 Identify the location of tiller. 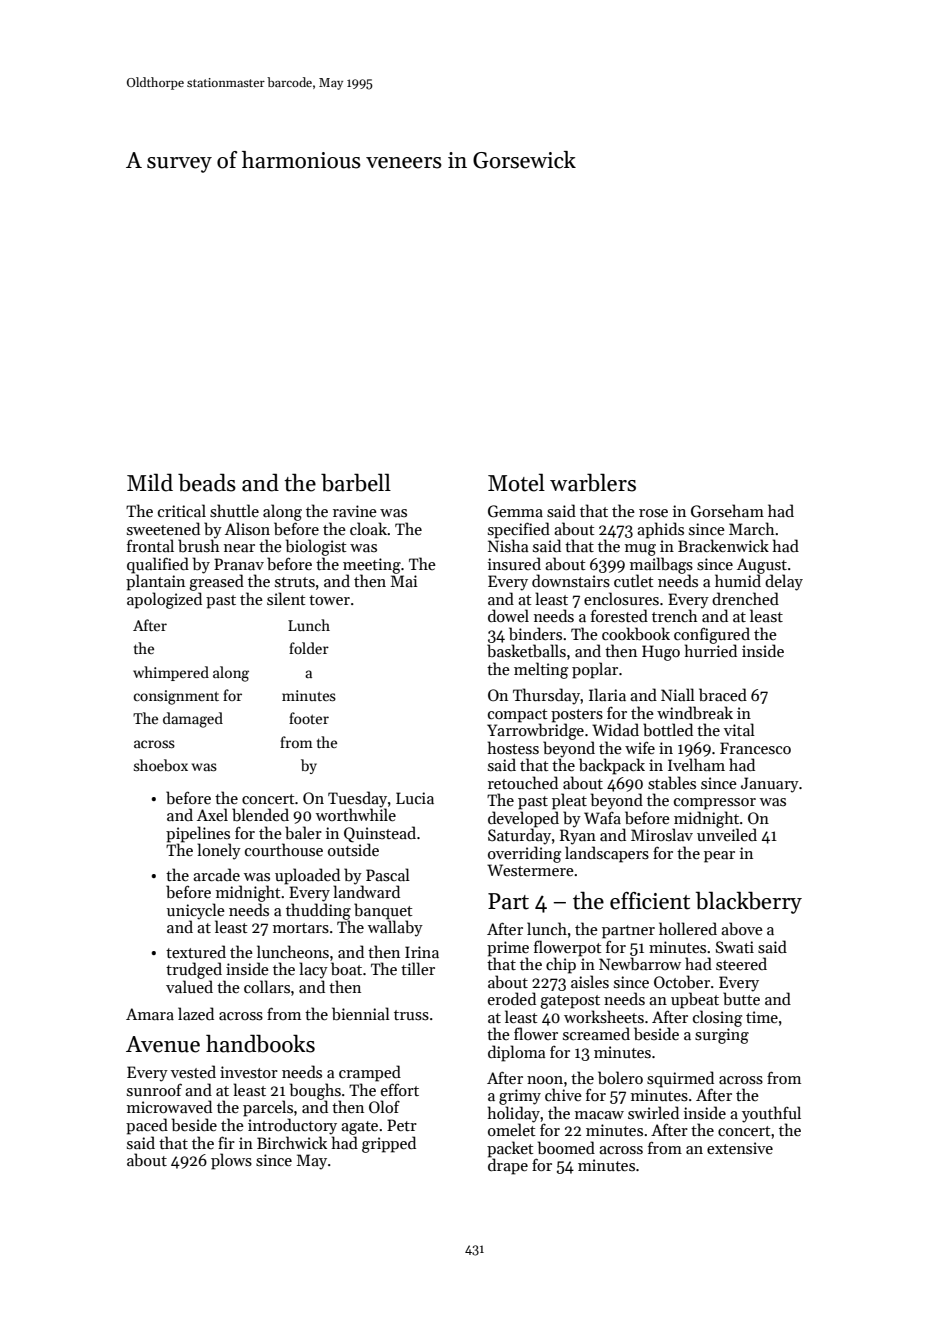
(418, 968).
